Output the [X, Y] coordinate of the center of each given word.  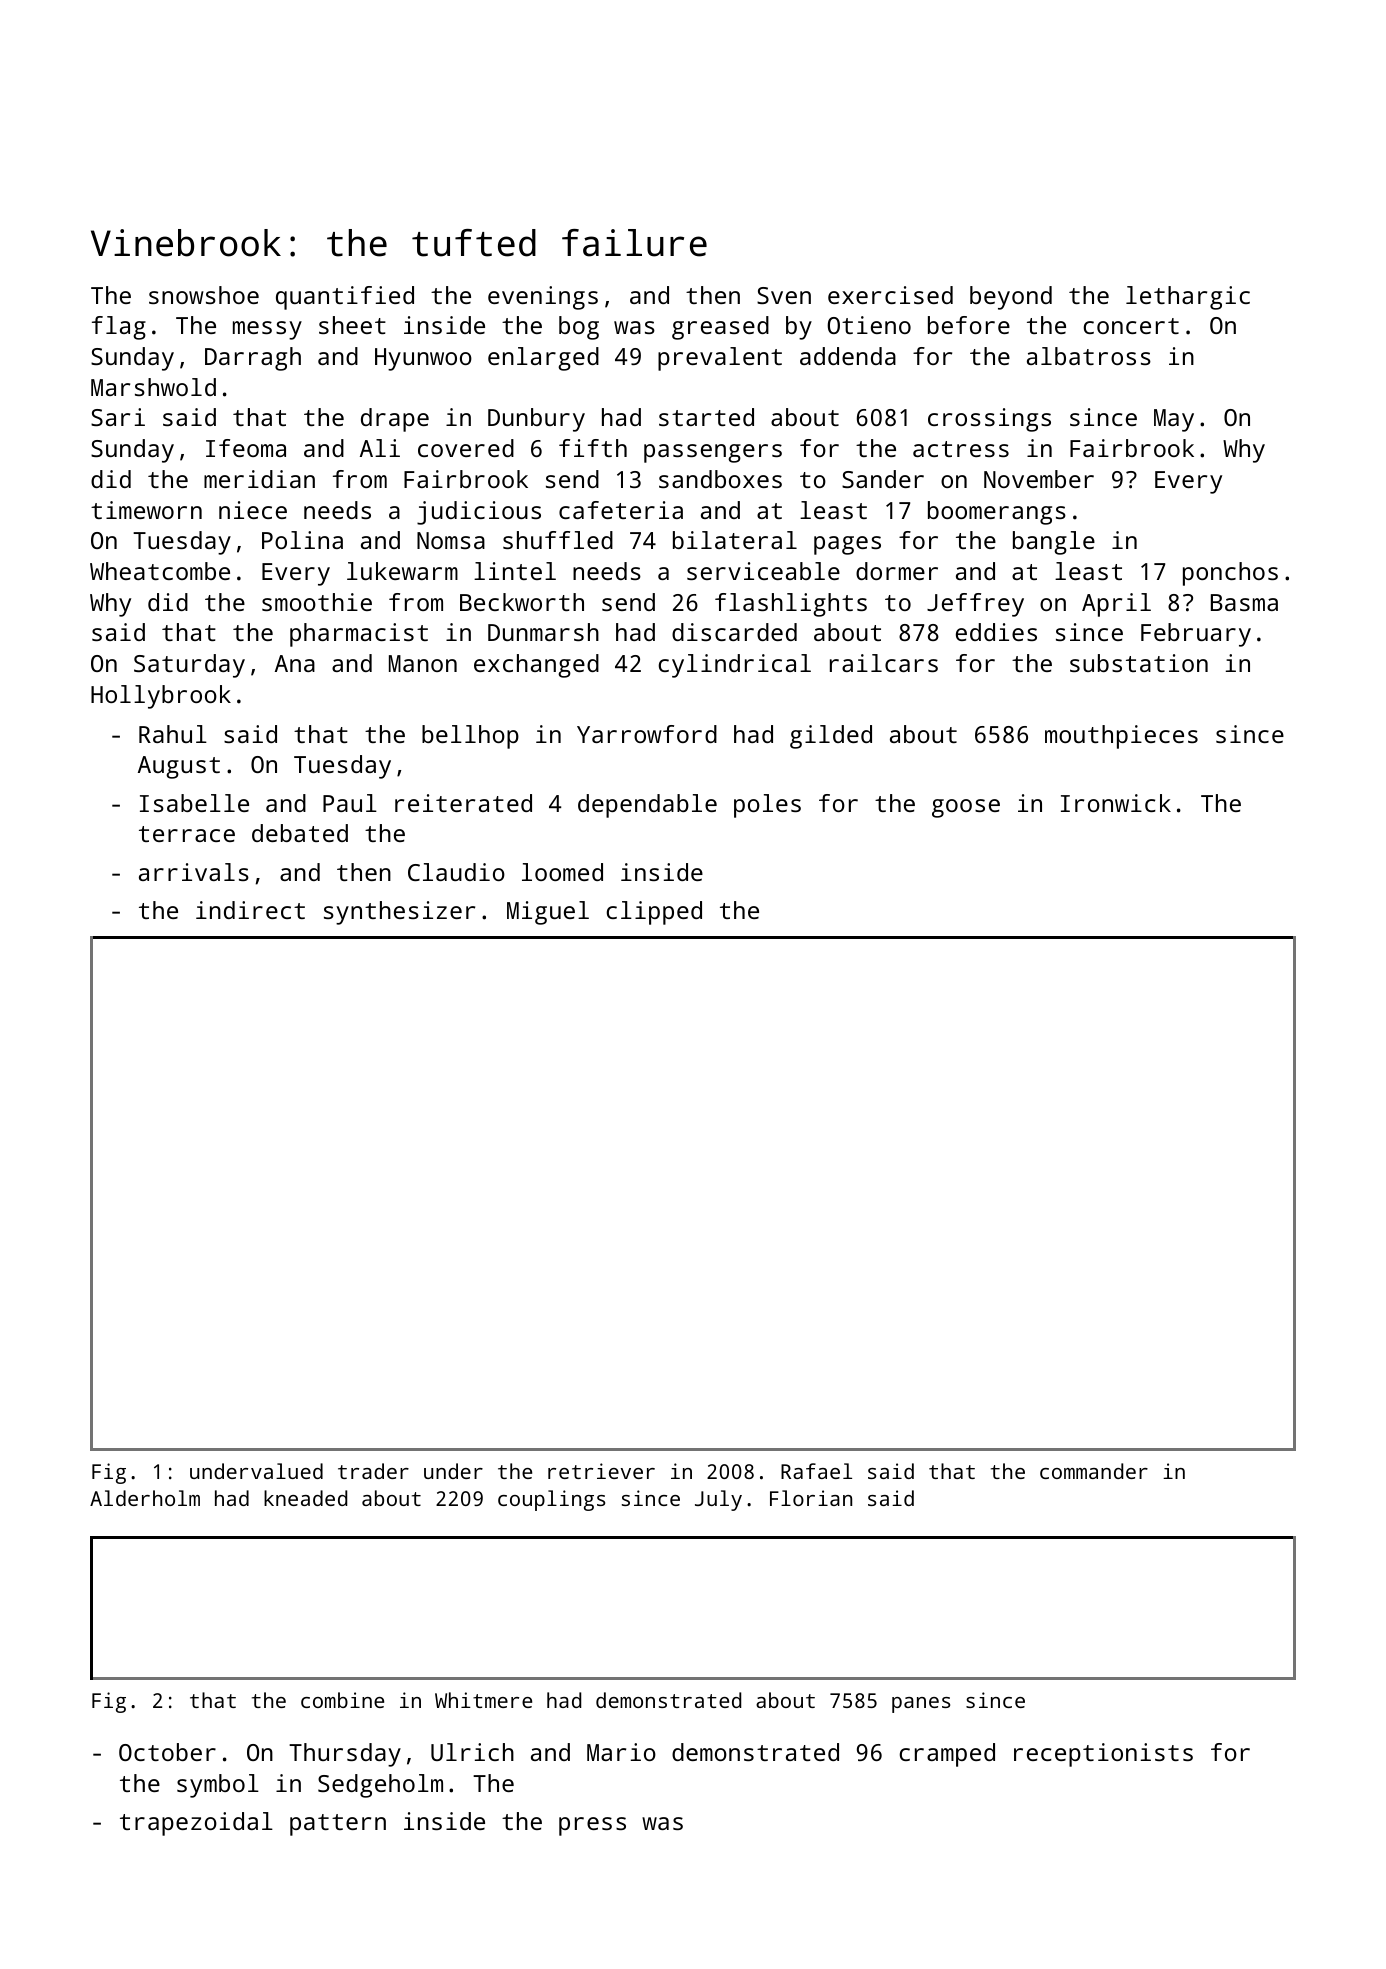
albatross [1089, 356]
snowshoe [204, 295]
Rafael [816, 1471]
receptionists [1103, 1755]
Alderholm [145, 1498]
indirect [250, 910]
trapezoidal [196, 1824]
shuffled [558, 540]
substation [1139, 663]
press [592, 1826]
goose [966, 808]
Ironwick [1116, 803]
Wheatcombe [160, 571]
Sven [784, 295]
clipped [654, 913]
